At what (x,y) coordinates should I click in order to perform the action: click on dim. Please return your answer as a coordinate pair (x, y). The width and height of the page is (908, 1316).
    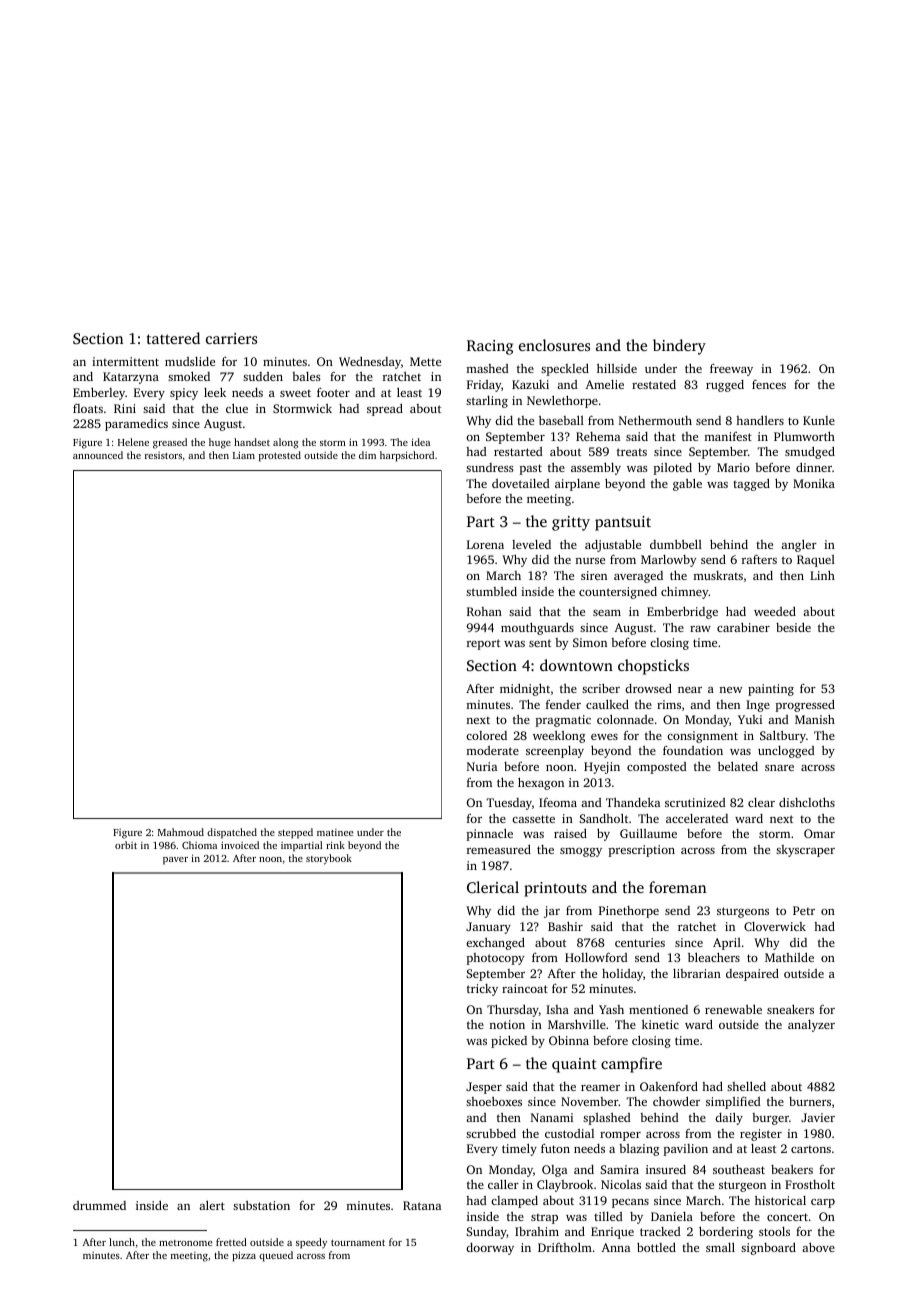
    Looking at the image, I should click on (367, 455).
